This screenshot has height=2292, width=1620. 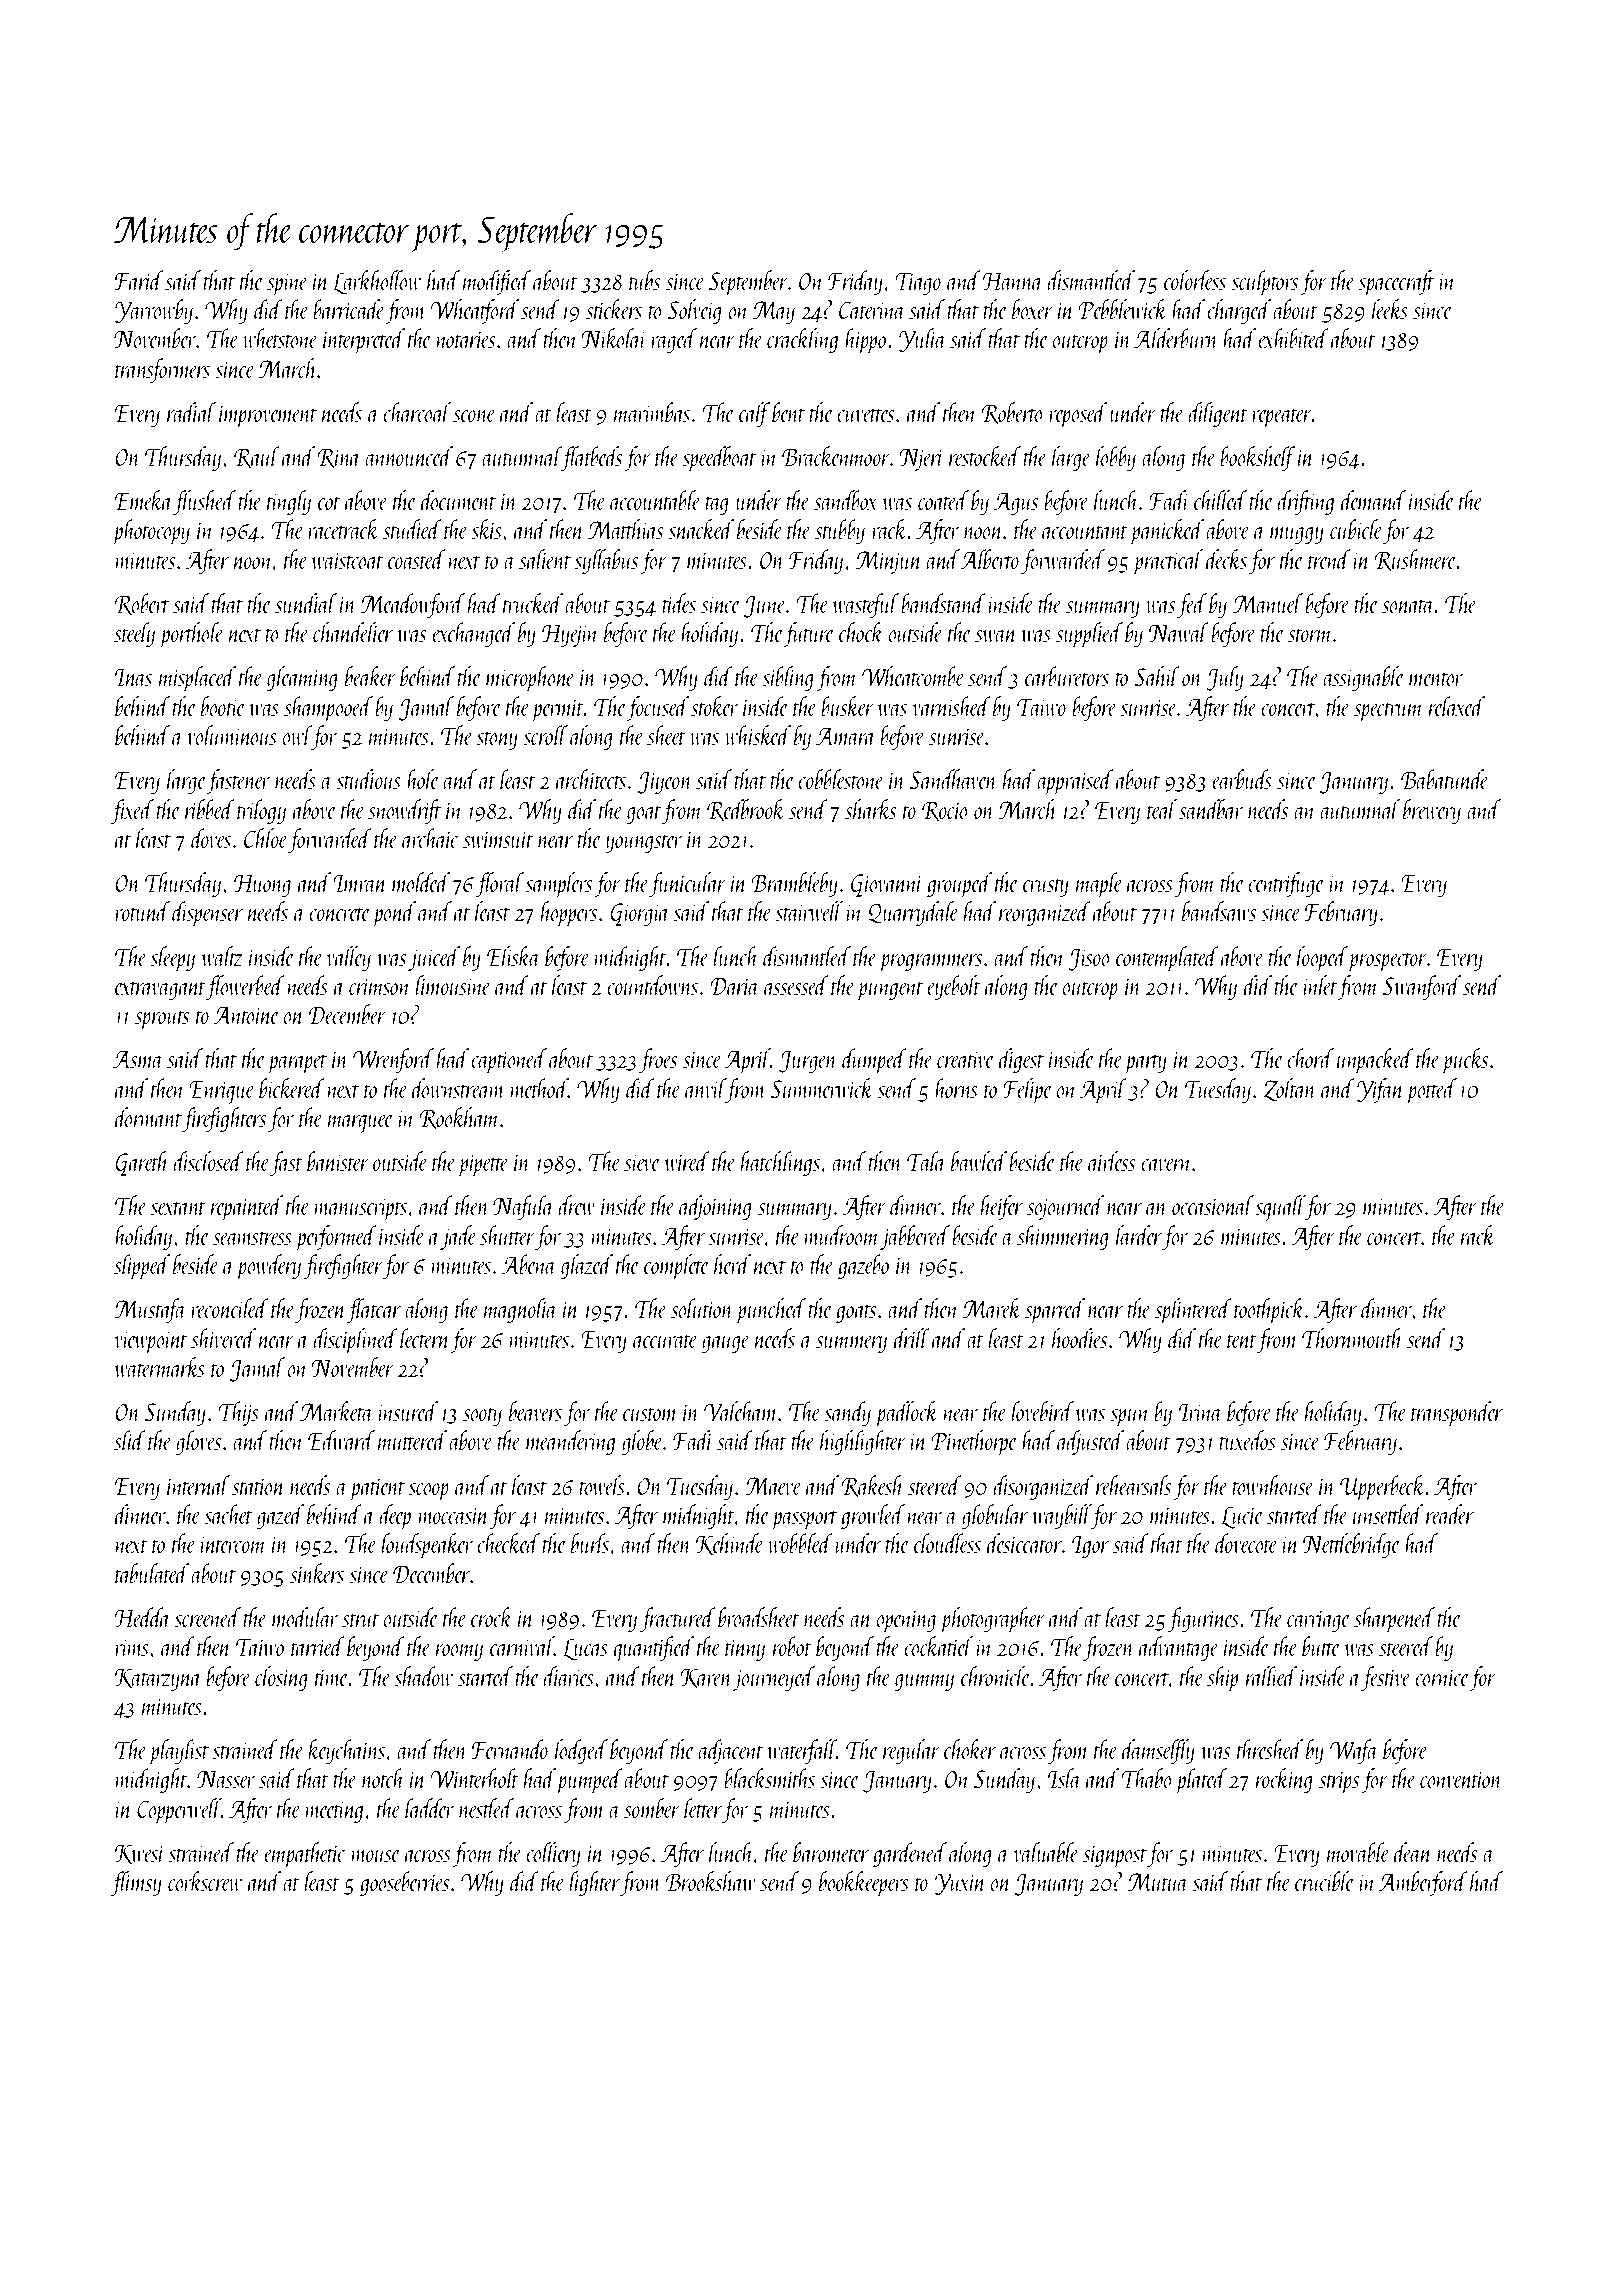 What do you see at coordinates (191, 412) in the screenshot?
I see `radial` at bounding box center [191, 412].
